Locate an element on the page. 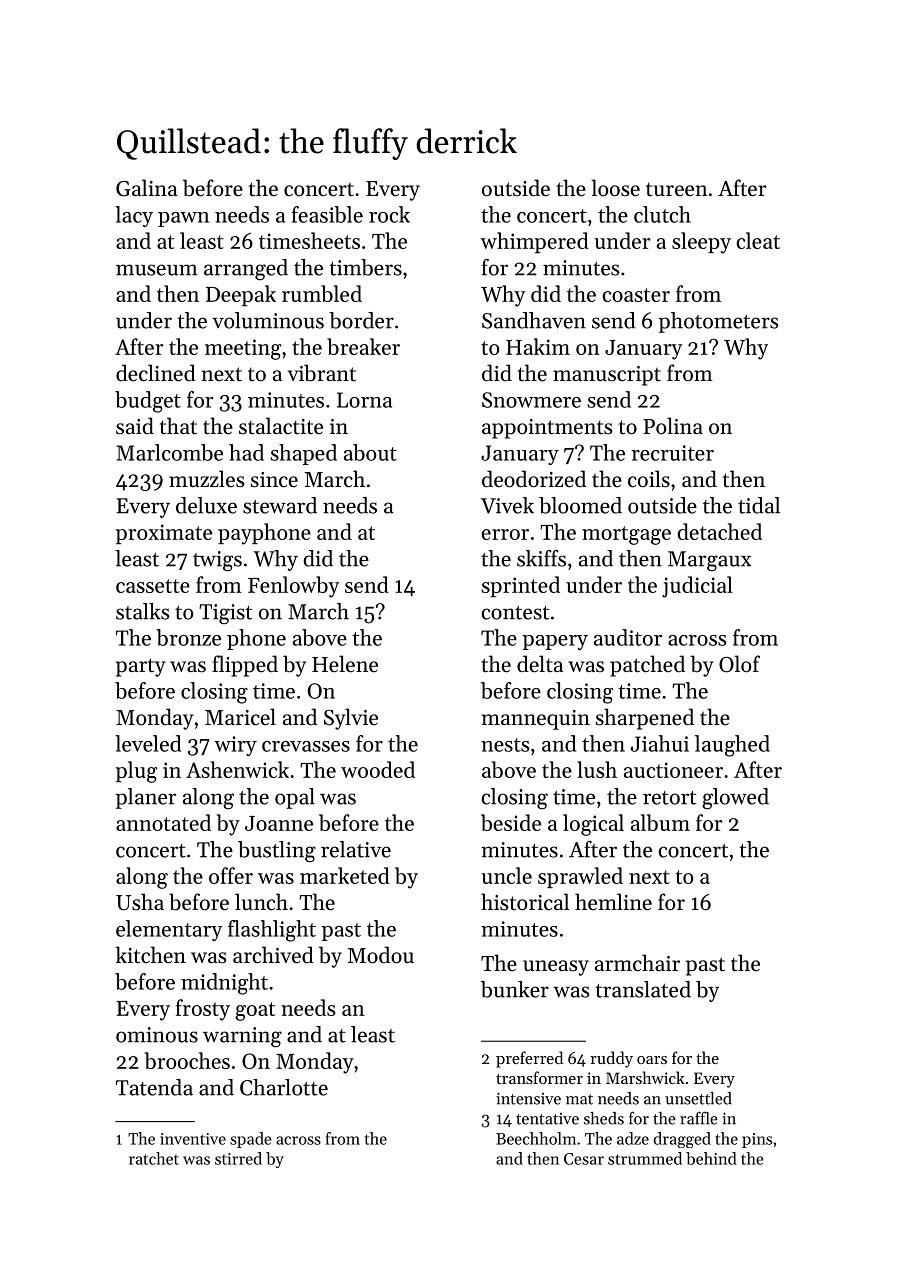  tidal is located at coordinates (759, 505).
